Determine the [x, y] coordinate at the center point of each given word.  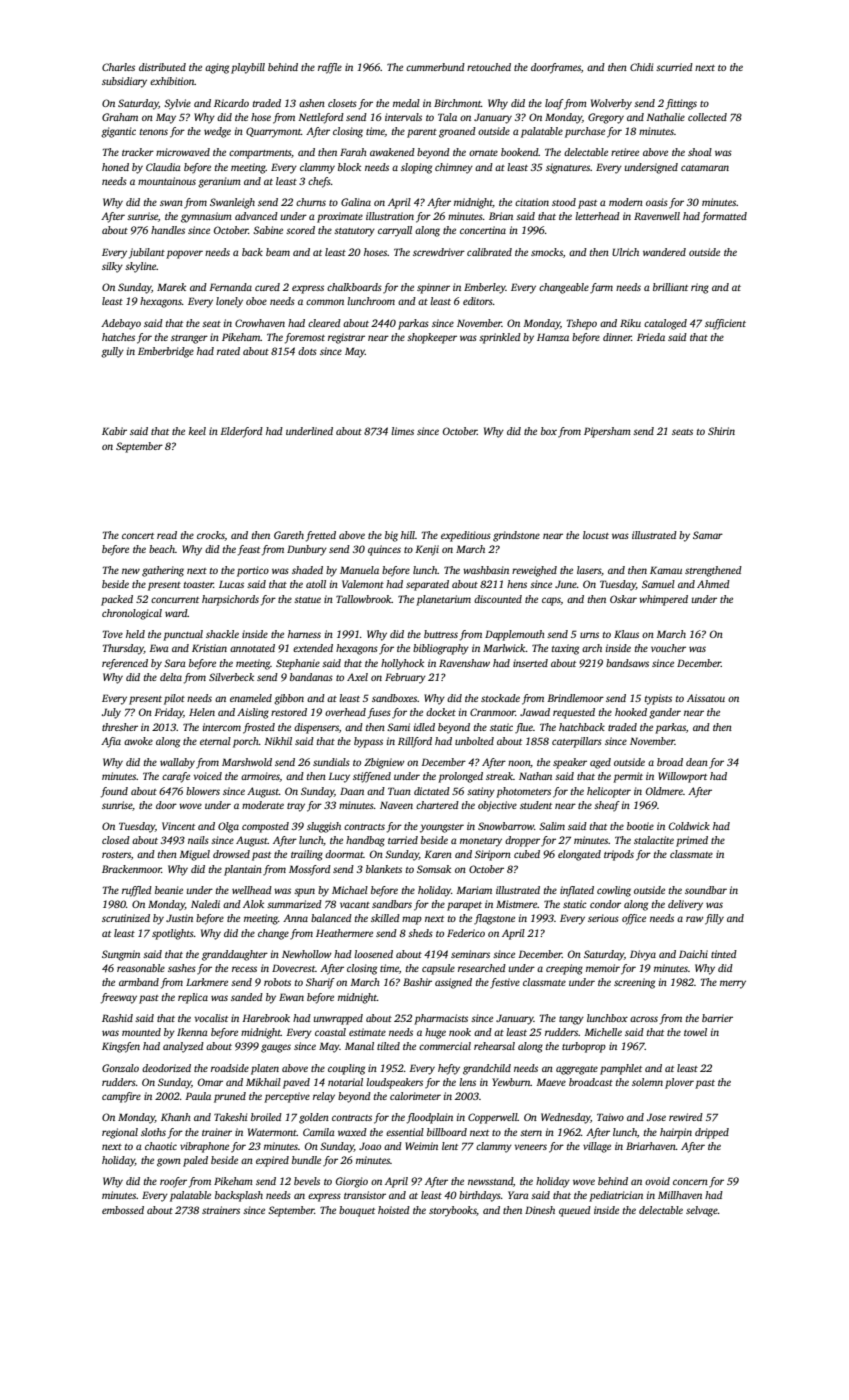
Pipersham [607, 432]
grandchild [487, 1069]
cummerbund [435, 67]
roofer [173, 1182]
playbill [248, 68]
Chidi [641, 67]
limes [402, 431]
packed [117, 600]
